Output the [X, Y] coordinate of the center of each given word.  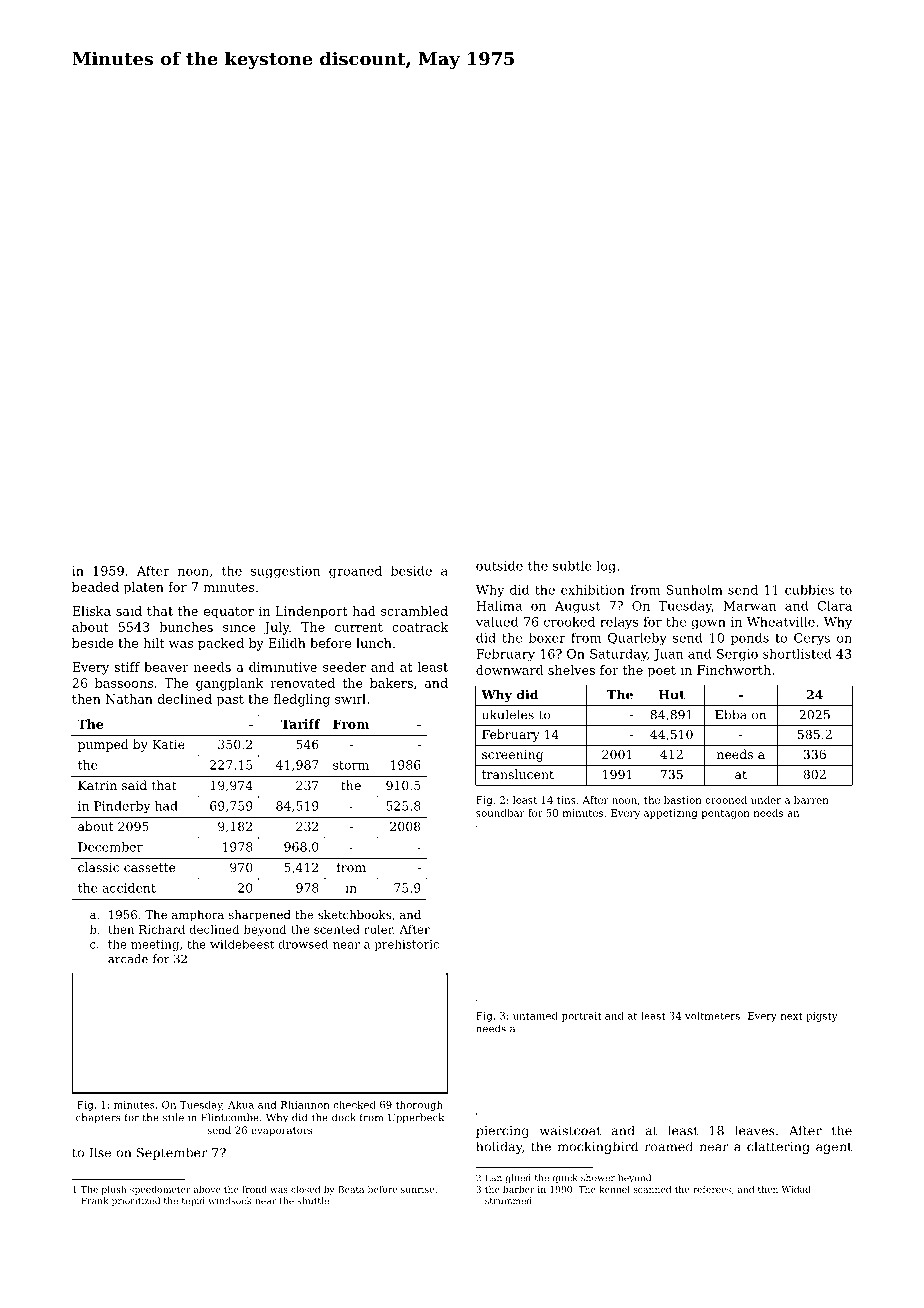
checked [354, 1104]
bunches [186, 627]
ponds [750, 639]
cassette [149, 867]
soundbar [500, 813]
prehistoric [406, 945]
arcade [128, 959]
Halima [499, 606]
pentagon [726, 814]
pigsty [822, 1017]
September [172, 1153]
